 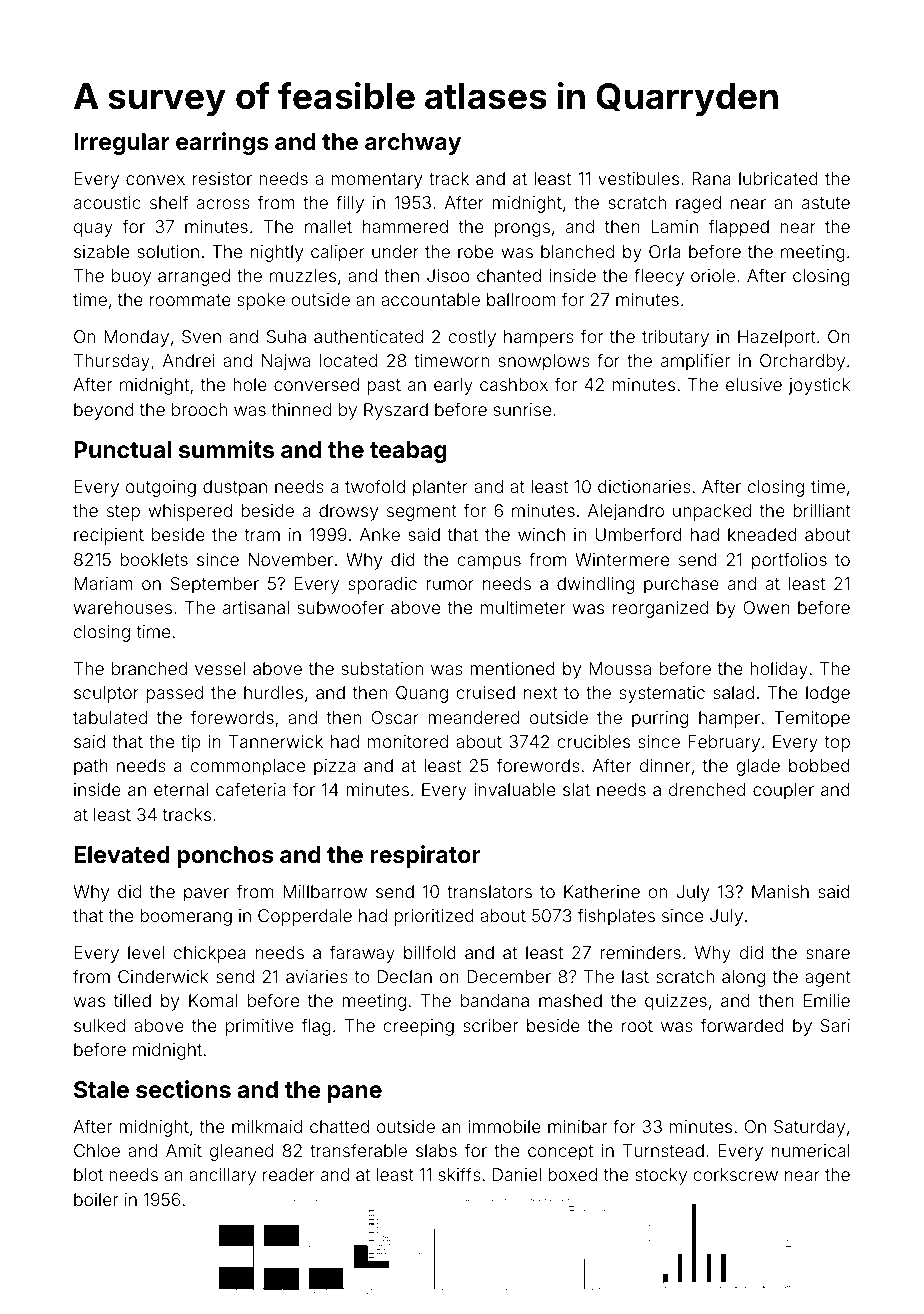 What do you see at coordinates (735, 1174) in the page?
I see `corkscrew` at bounding box center [735, 1174].
